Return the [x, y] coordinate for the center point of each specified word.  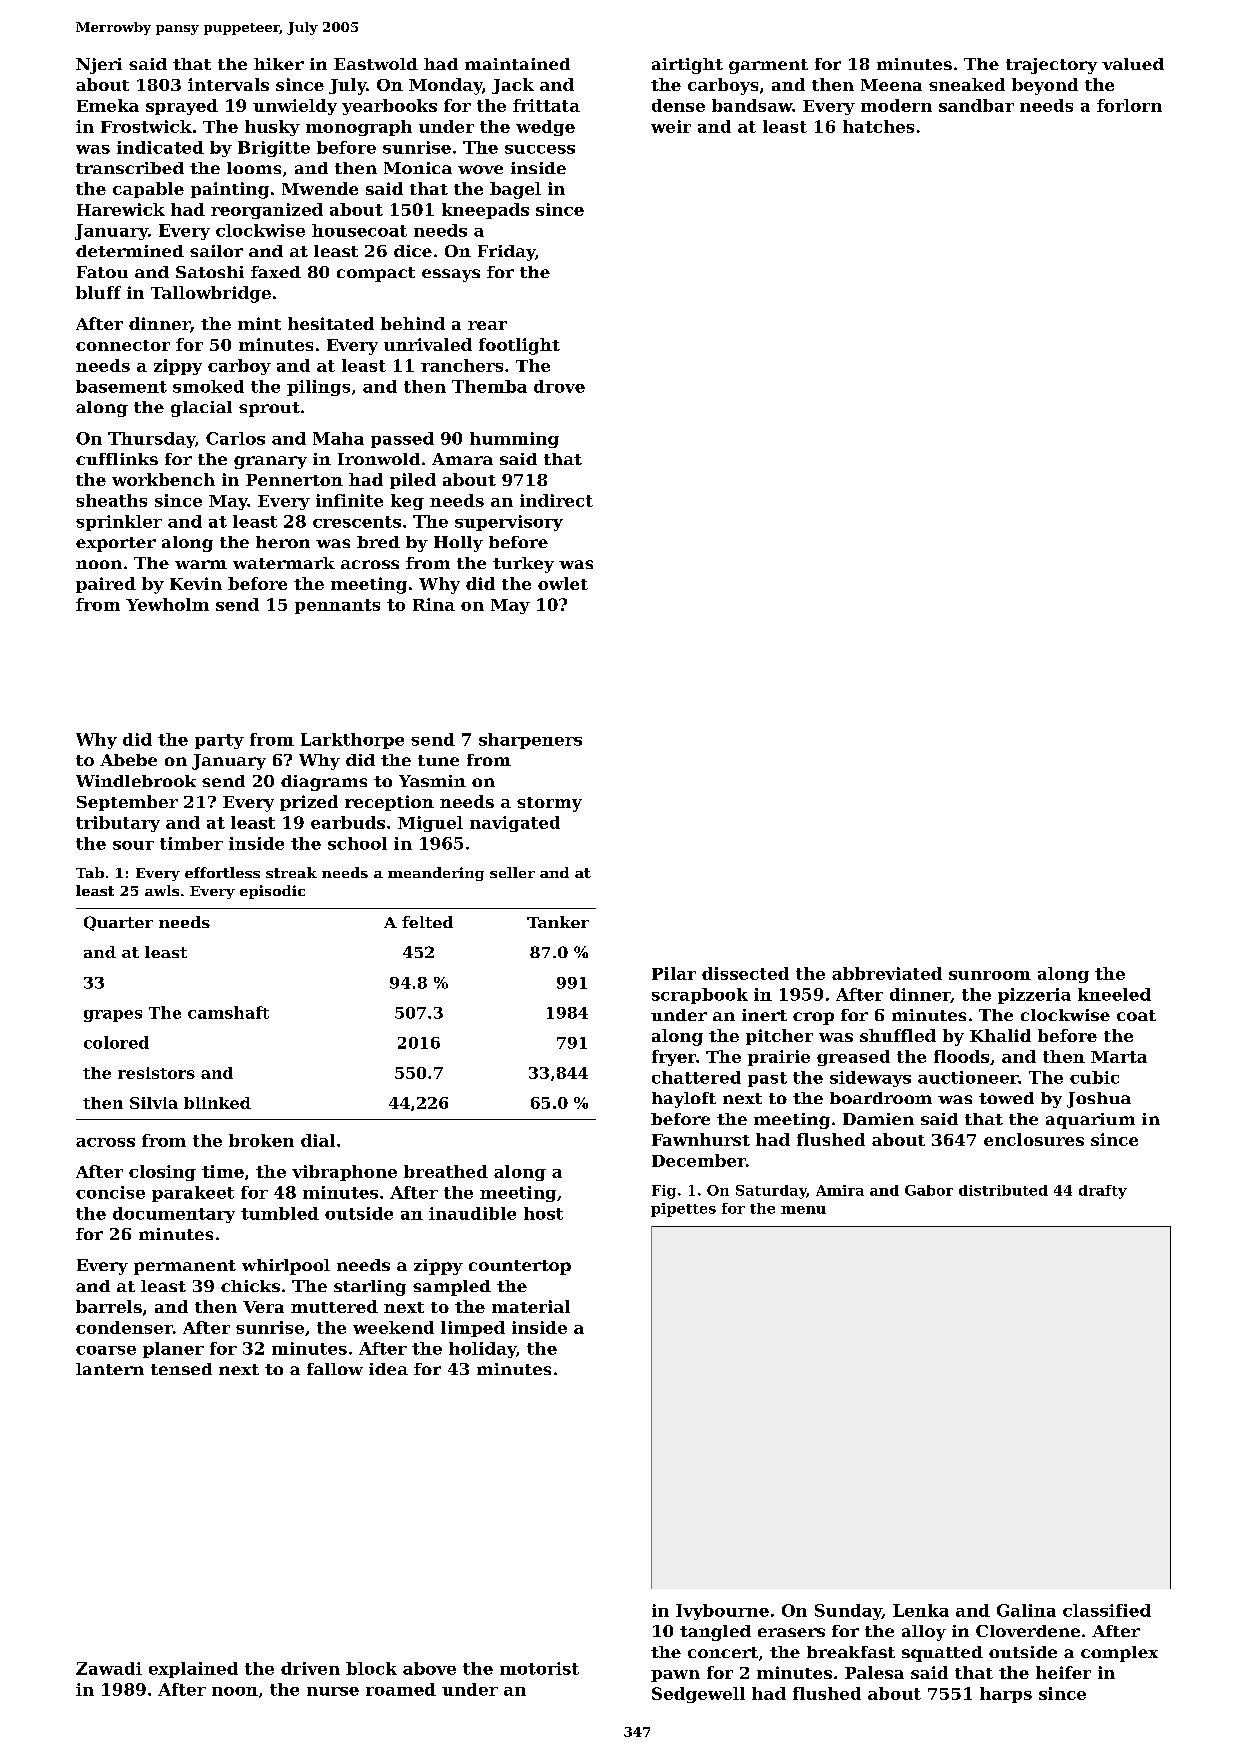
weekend [393, 1327]
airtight [687, 66]
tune [438, 760]
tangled [715, 1633]
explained [193, 1670]
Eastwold [376, 64]
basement [121, 386]
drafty [1103, 1192]
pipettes [683, 1210]
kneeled [1114, 994]
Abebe [128, 760]
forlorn [1129, 105]
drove [559, 386]
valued [1133, 64]
